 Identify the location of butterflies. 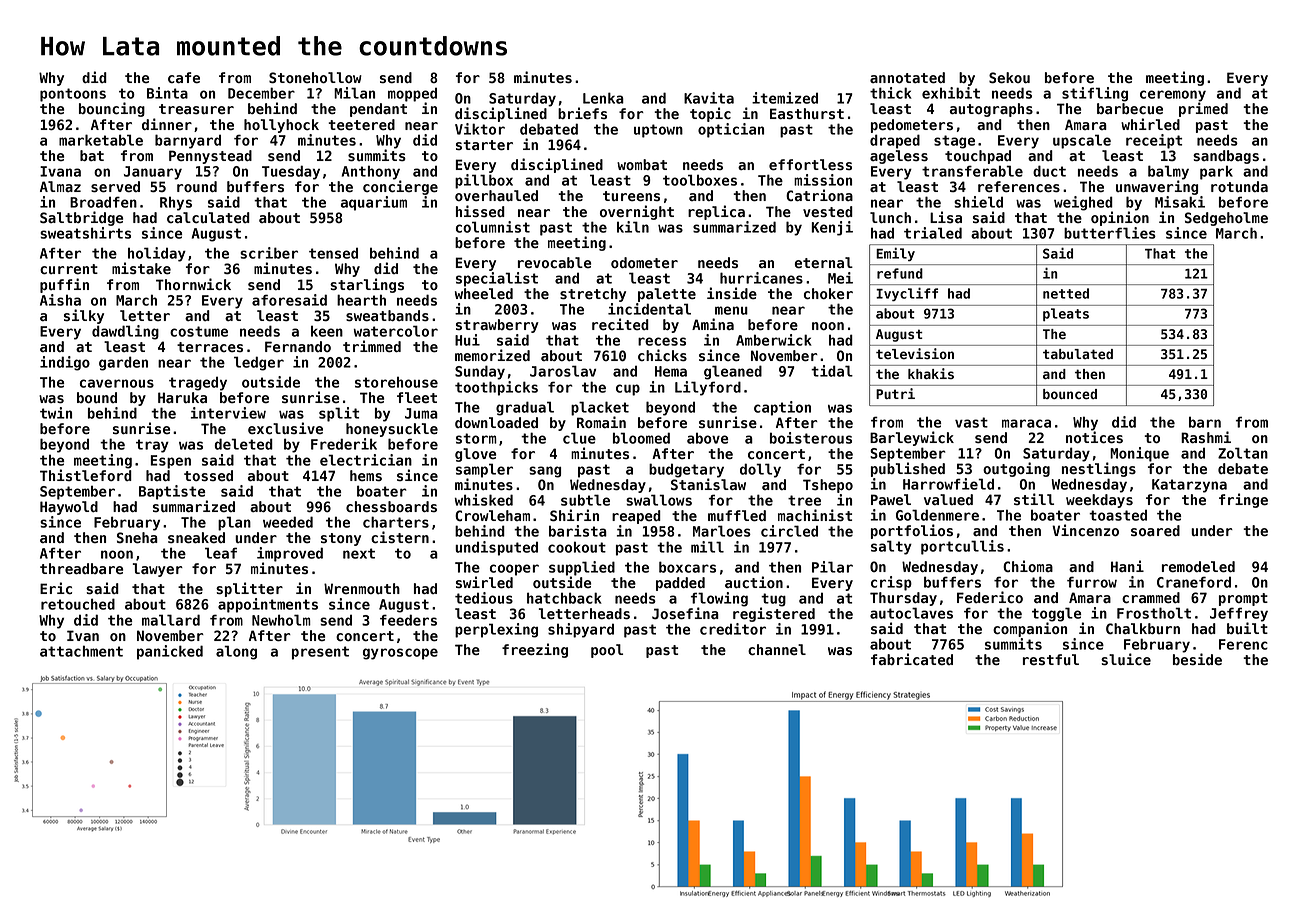
(1110, 233).
